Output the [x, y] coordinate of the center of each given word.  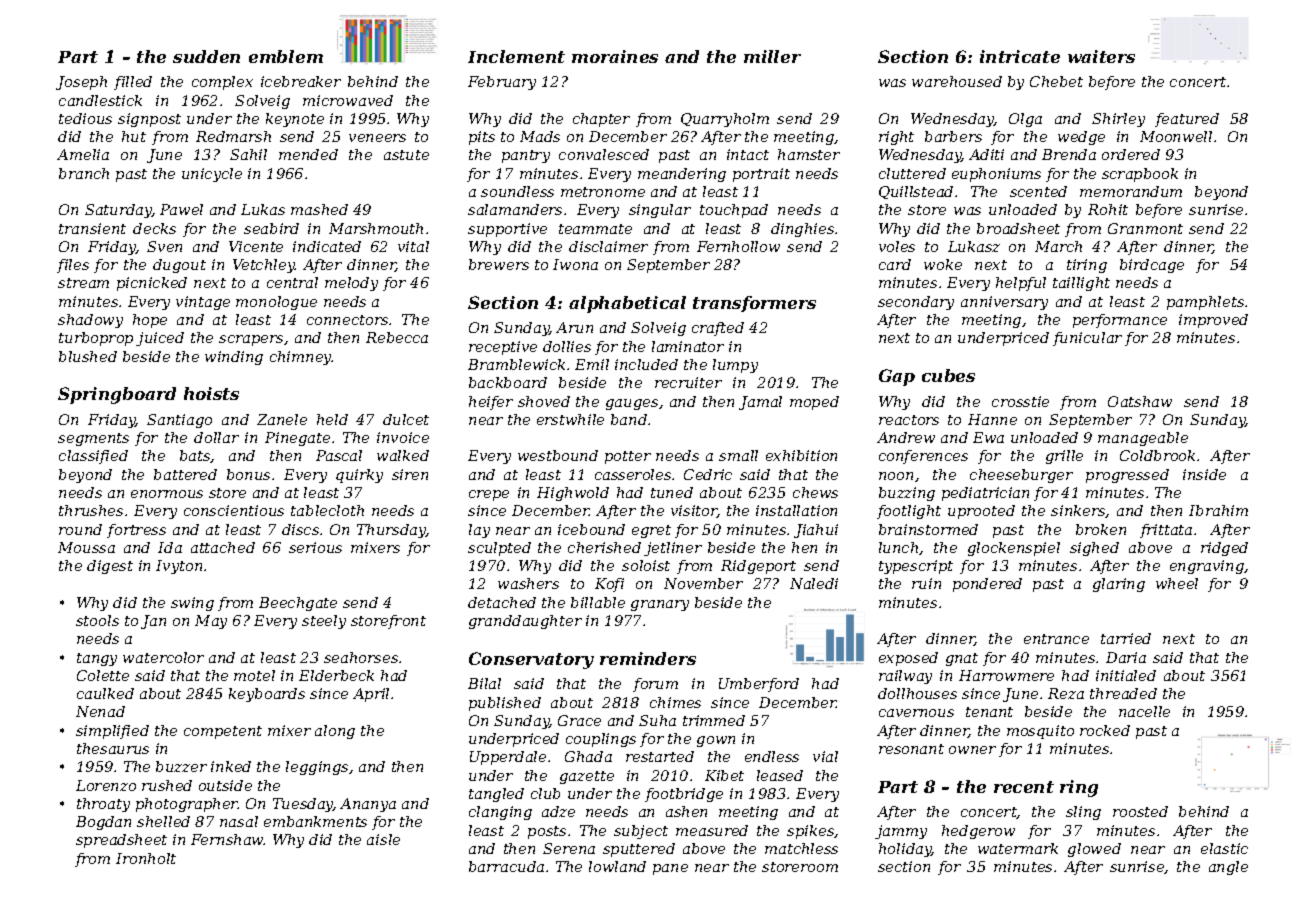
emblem [286, 56]
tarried [1126, 638]
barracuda [506, 866]
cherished [604, 547]
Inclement [516, 56]
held [332, 419]
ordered [1131, 154]
